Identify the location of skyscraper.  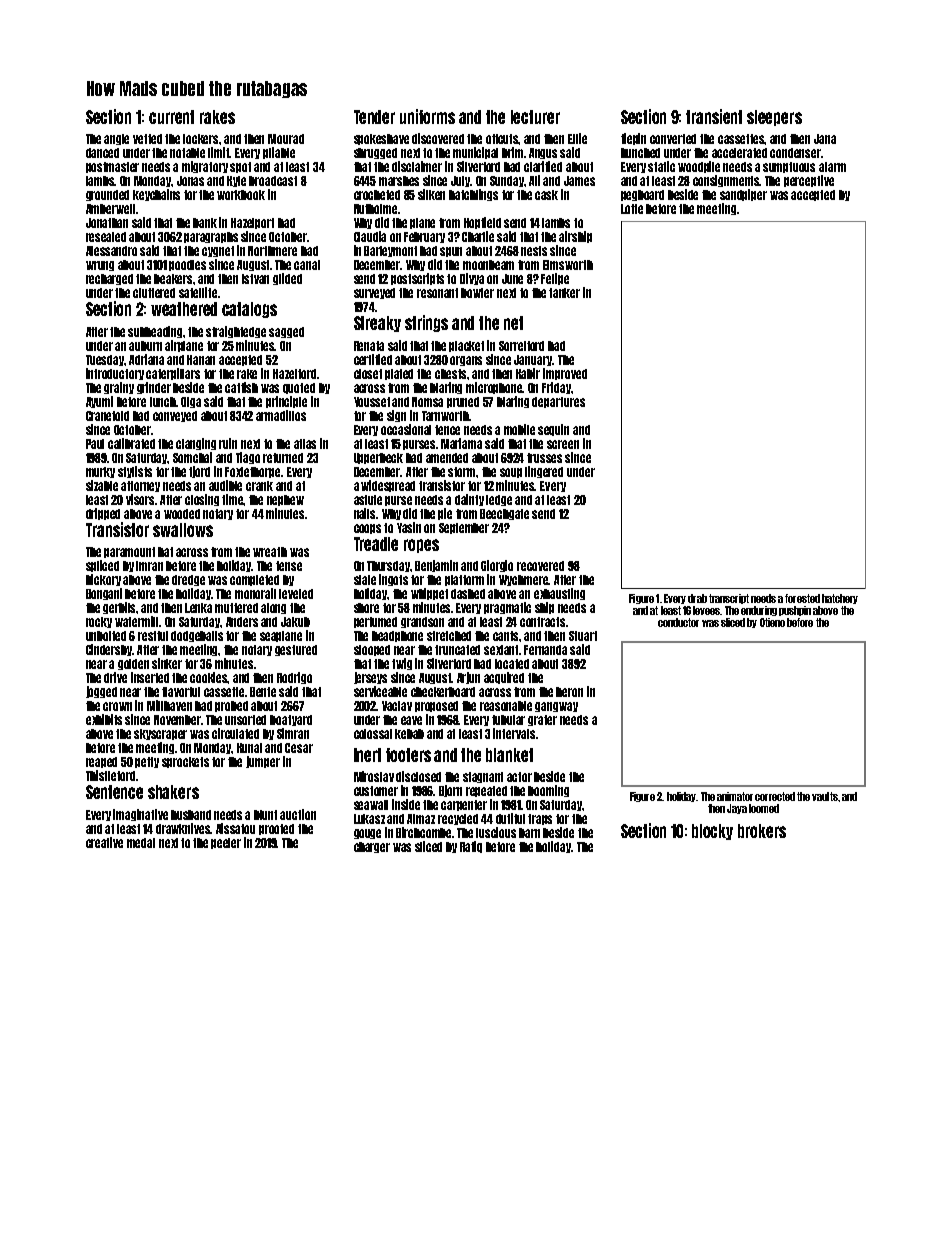
(160, 734).
